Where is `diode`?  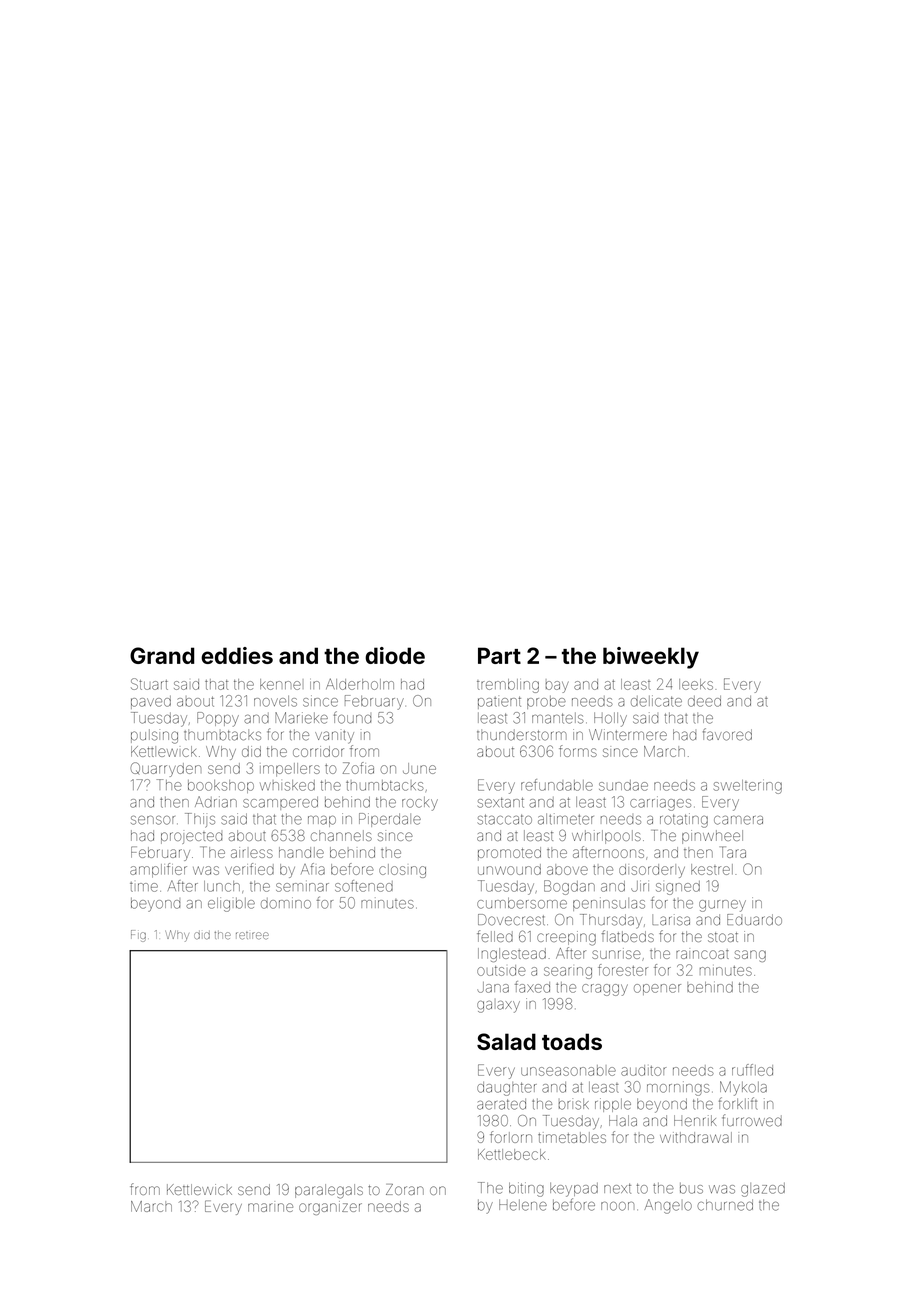
diode is located at coordinates (395, 655).
